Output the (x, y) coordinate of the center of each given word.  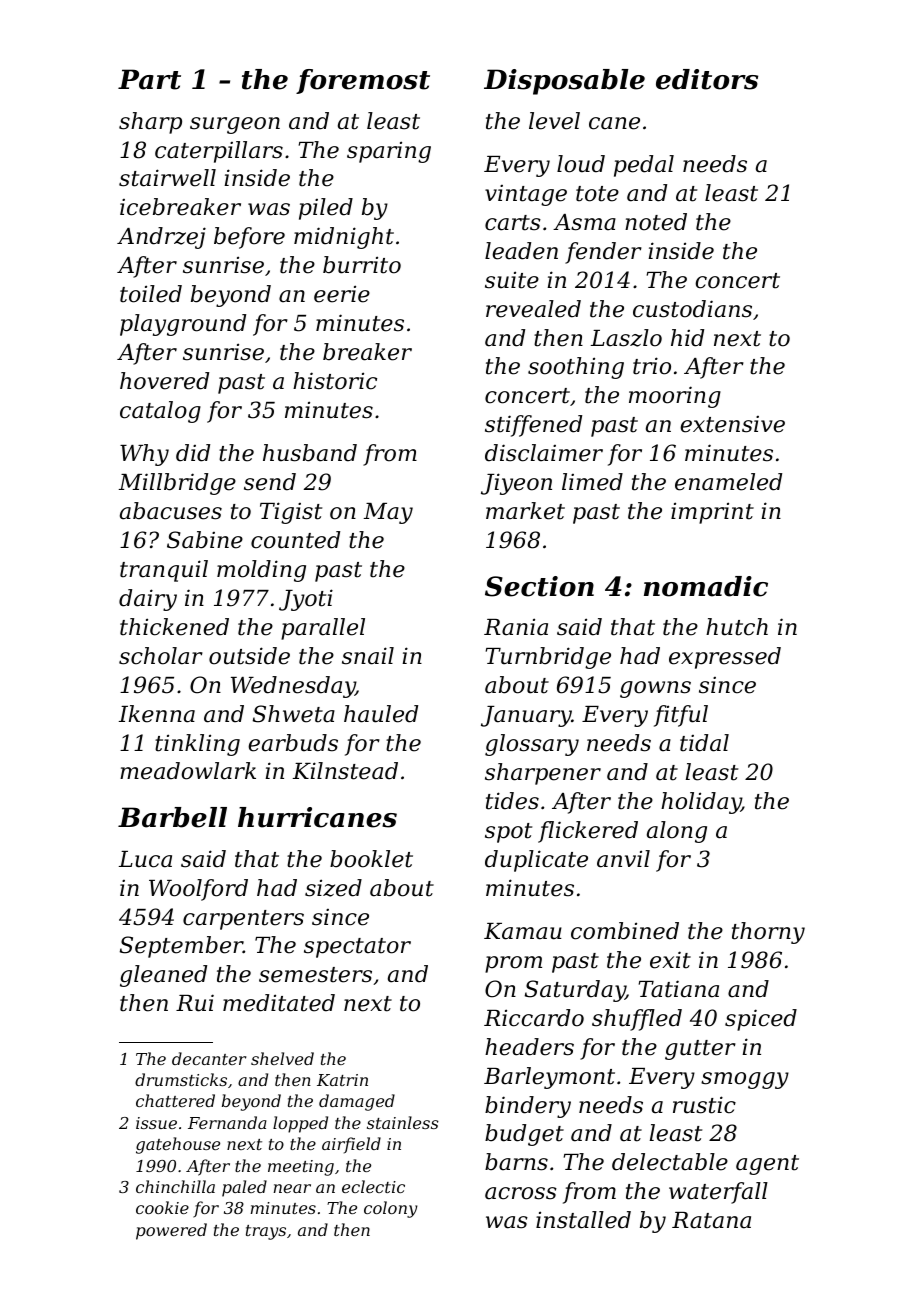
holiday (701, 803)
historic (335, 381)
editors (707, 79)
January (526, 716)
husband (310, 453)
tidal (704, 743)
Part (149, 79)
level (554, 121)
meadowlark (188, 771)
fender (603, 253)
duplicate (536, 861)
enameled (728, 482)
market (525, 511)
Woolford (198, 890)
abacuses (171, 511)
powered (171, 1231)
